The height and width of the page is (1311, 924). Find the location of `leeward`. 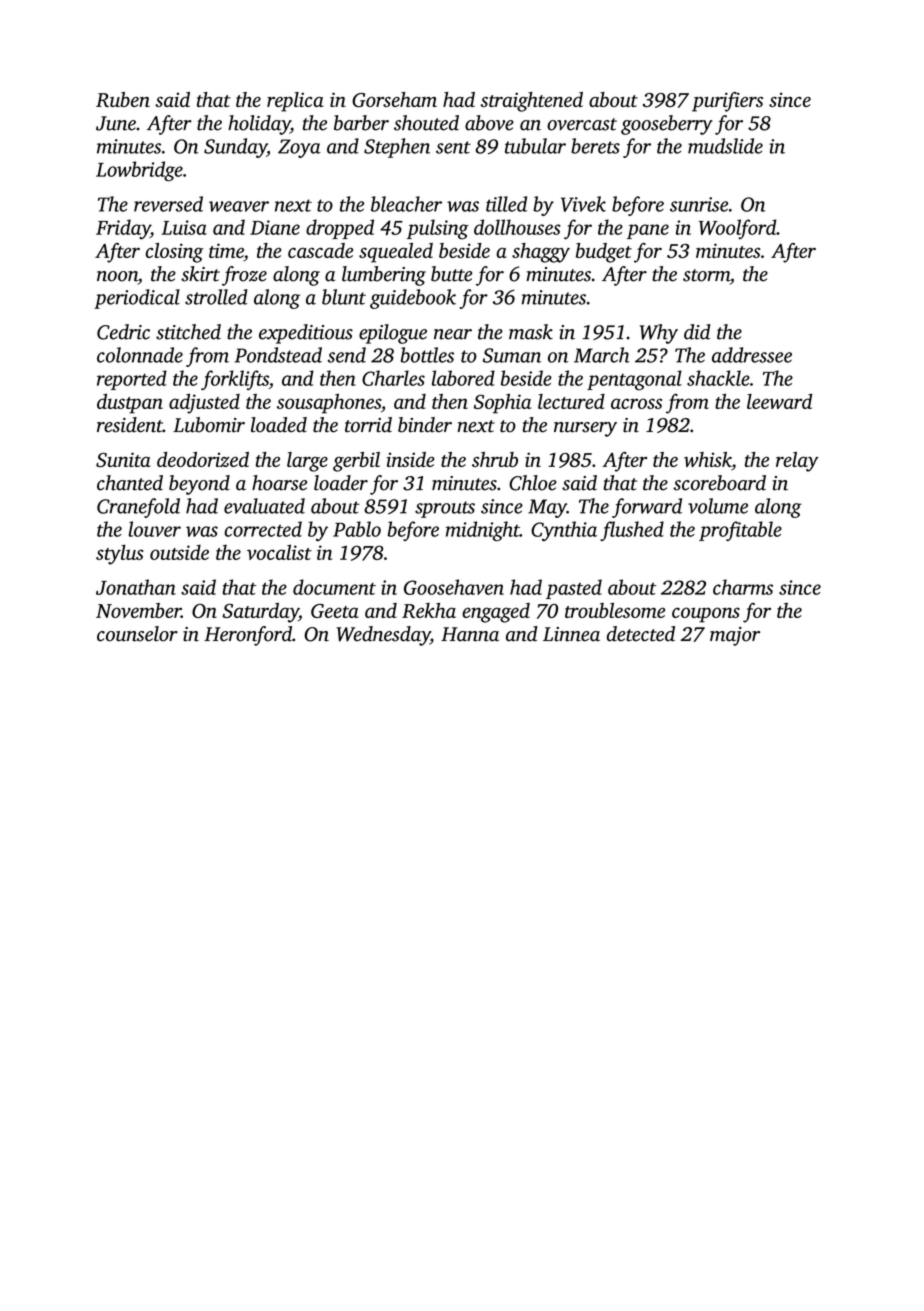

leeward is located at coordinates (779, 401).
